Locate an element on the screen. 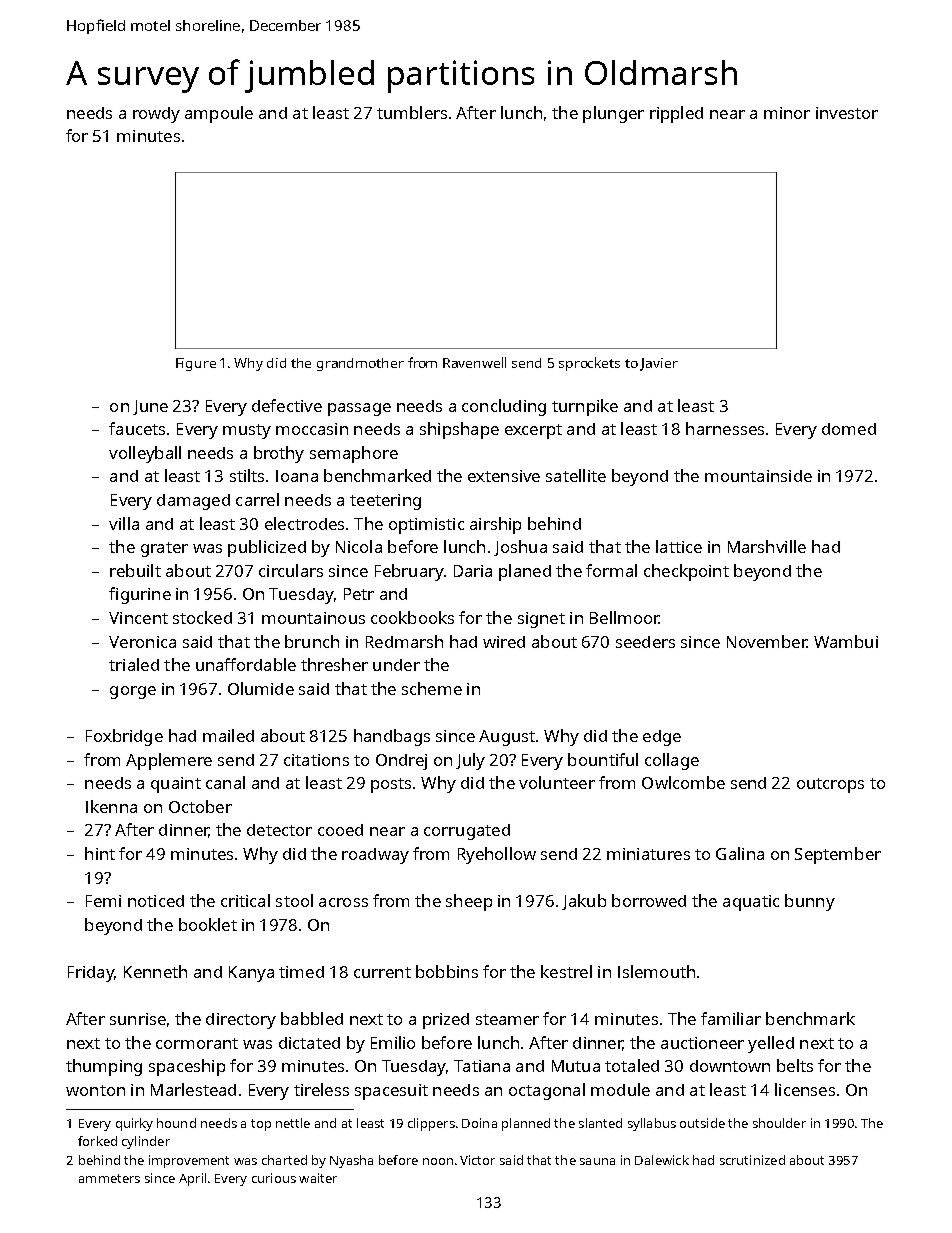 Image resolution: width=952 pixels, height=1233 pixels. kestrel is located at coordinates (566, 971).
